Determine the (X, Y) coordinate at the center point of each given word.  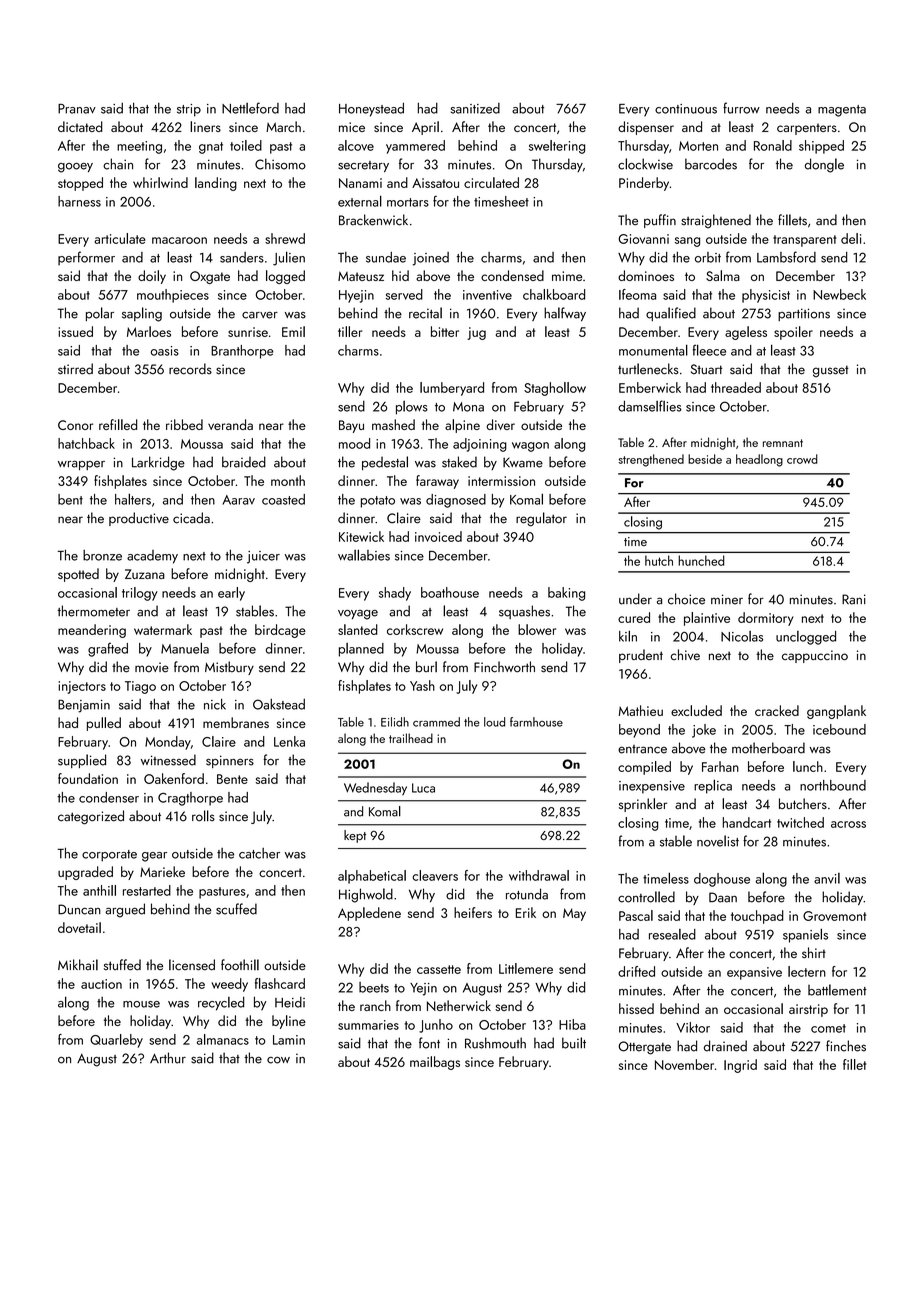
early (231, 594)
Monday (168, 743)
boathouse (450, 592)
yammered (415, 147)
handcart (747, 822)
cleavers (435, 875)
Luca (423, 788)
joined (431, 259)
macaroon (179, 240)
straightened (716, 221)
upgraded (85, 873)
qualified (671, 314)
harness (79, 201)
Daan (723, 897)
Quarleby (116, 1041)
